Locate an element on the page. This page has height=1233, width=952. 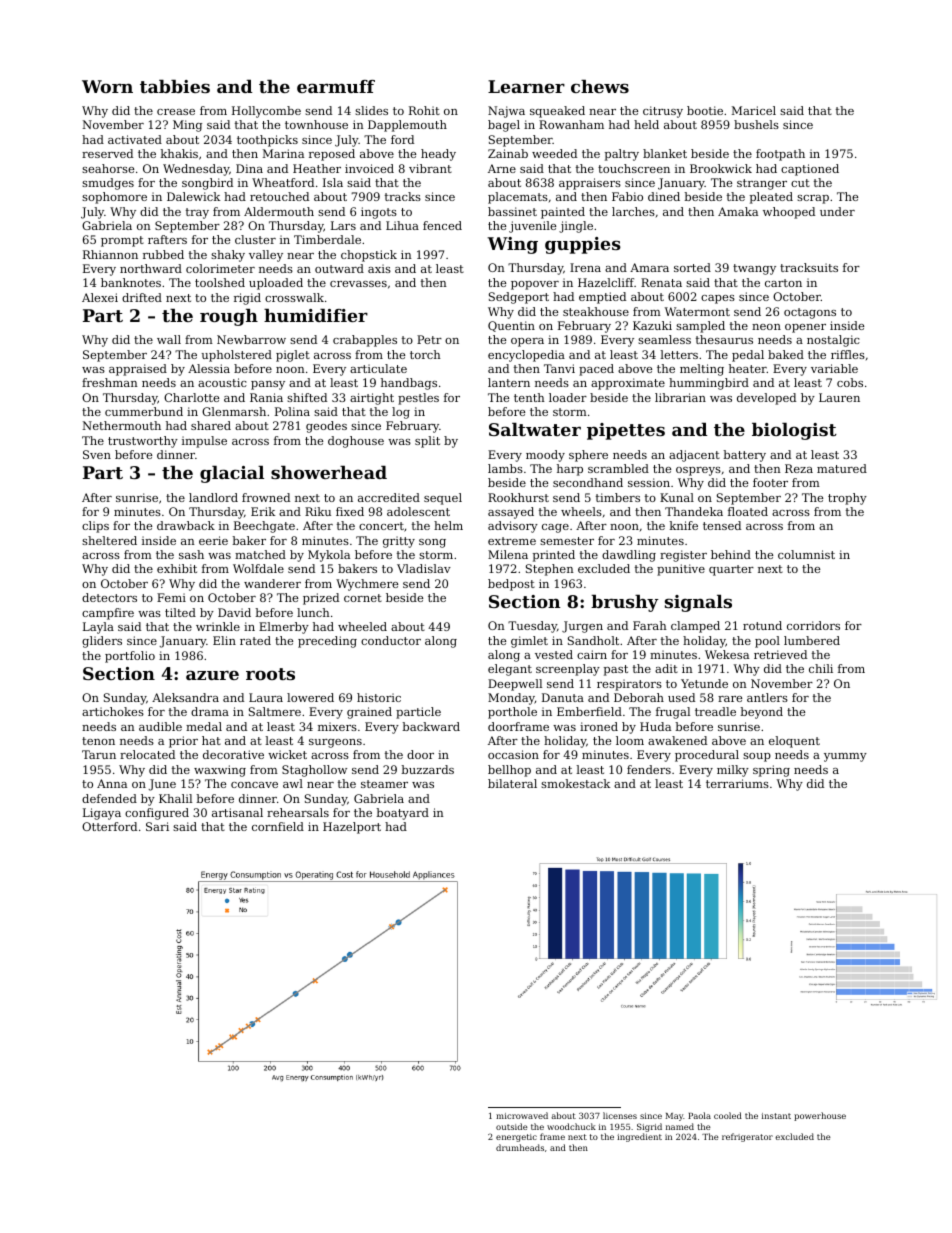
wicket is located at coordinates (287, 754).
